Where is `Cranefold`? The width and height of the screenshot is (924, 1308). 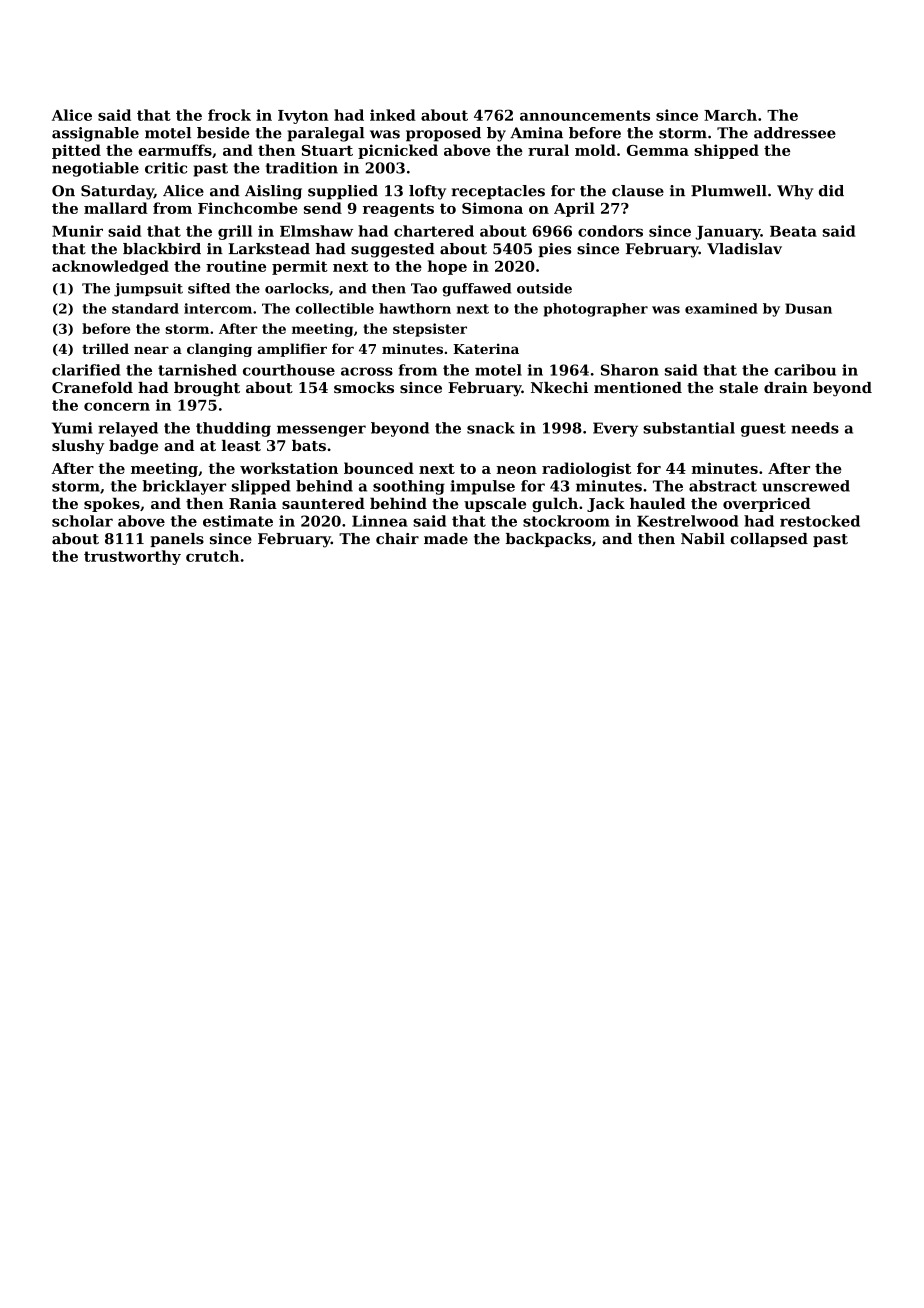
Cranefold is located at coordinates (92, 387).
